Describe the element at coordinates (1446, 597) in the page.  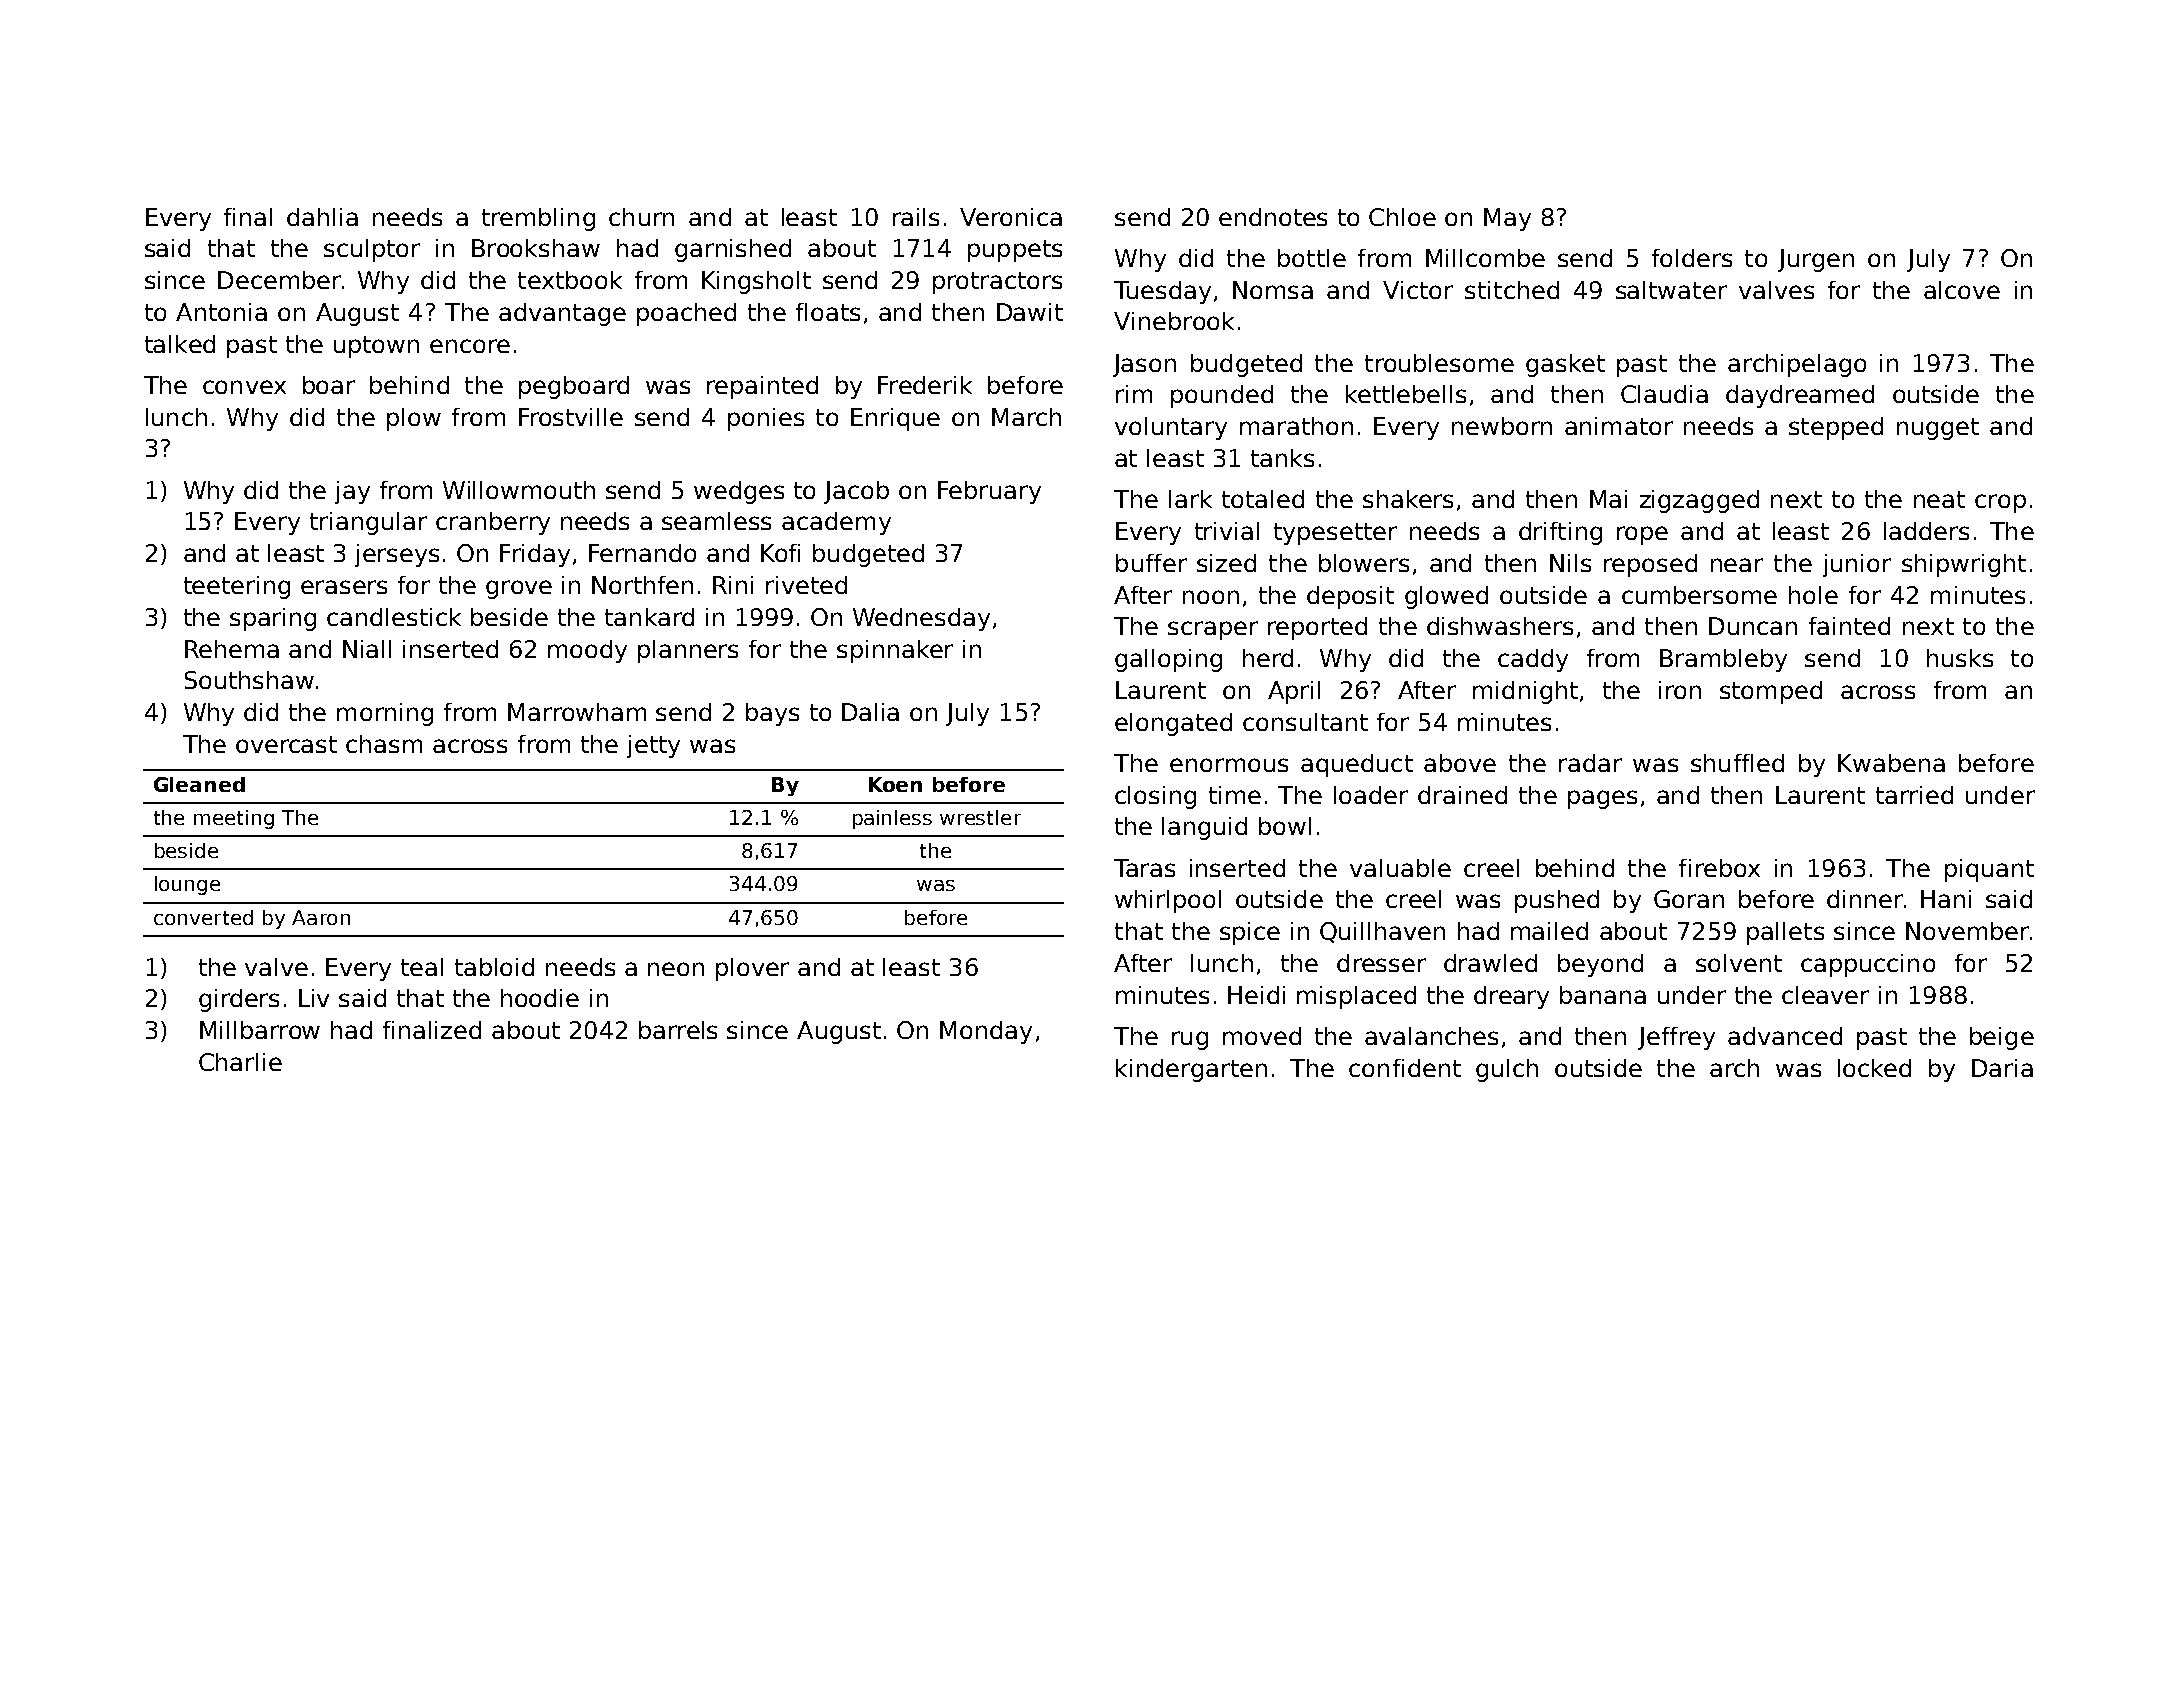
I see `glowed` at that location.
